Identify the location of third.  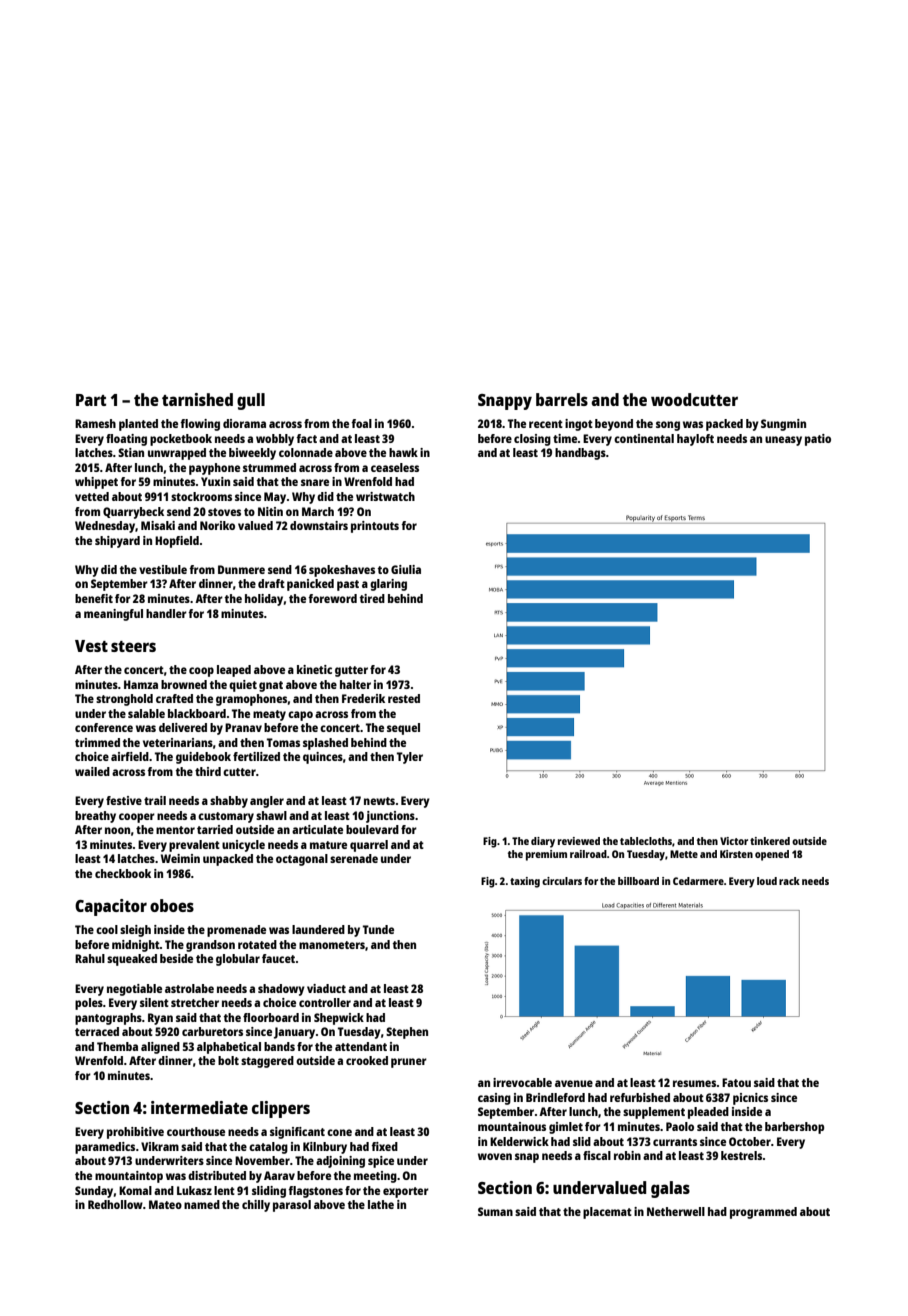
(208, 771).
